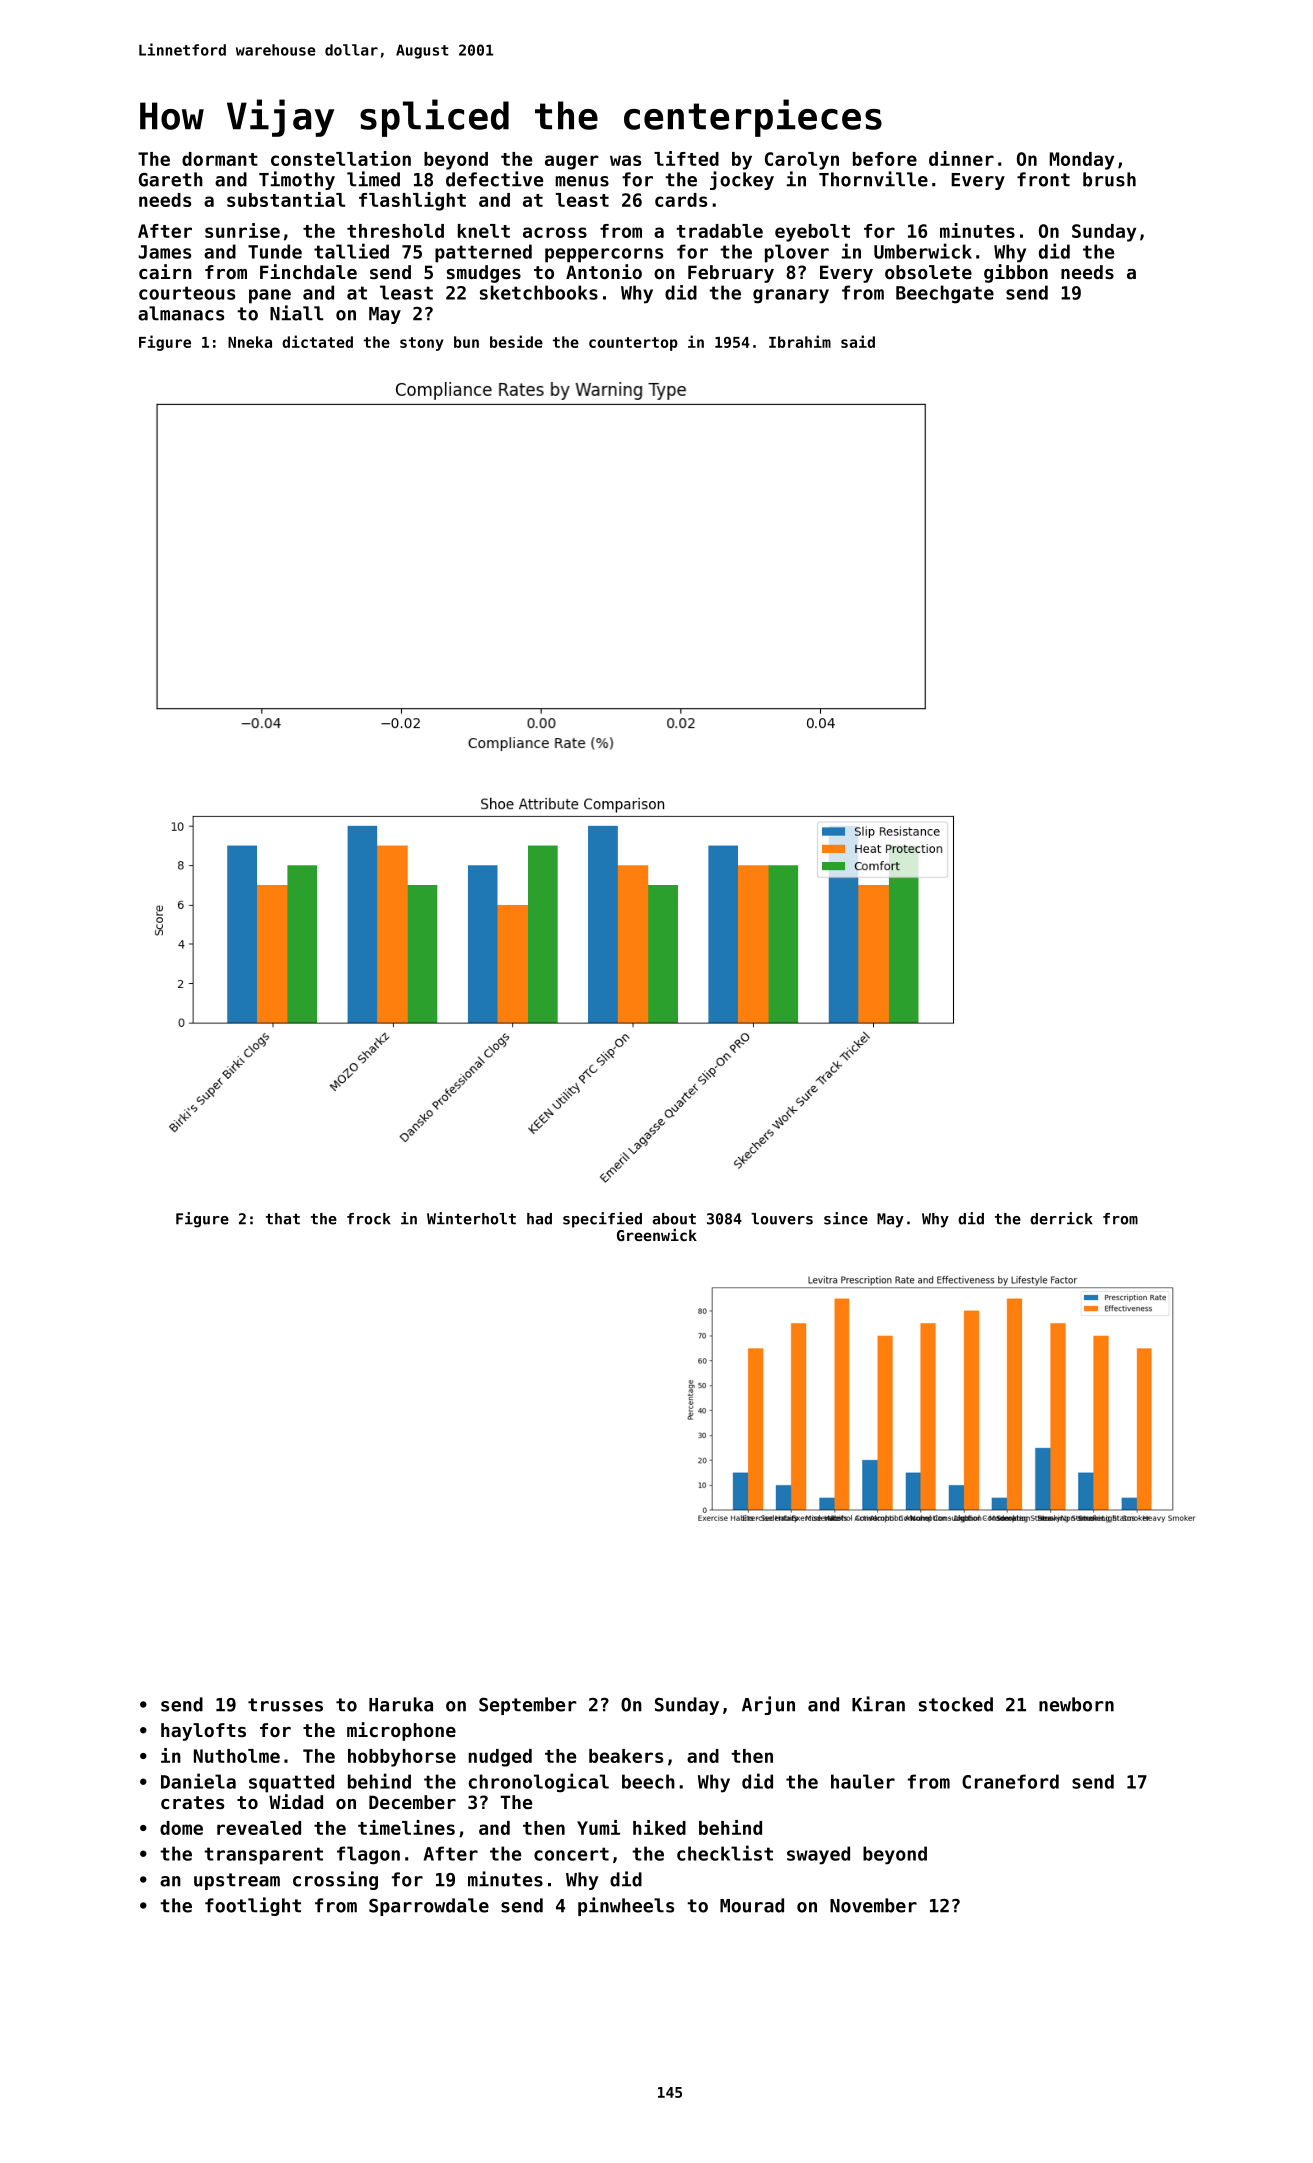 The height and width of the screenshot is (2163, 1313). What do you see at coordinates (250, 342) in the screenshot?
I see `Nneka` at bounding box center [250, 342].
